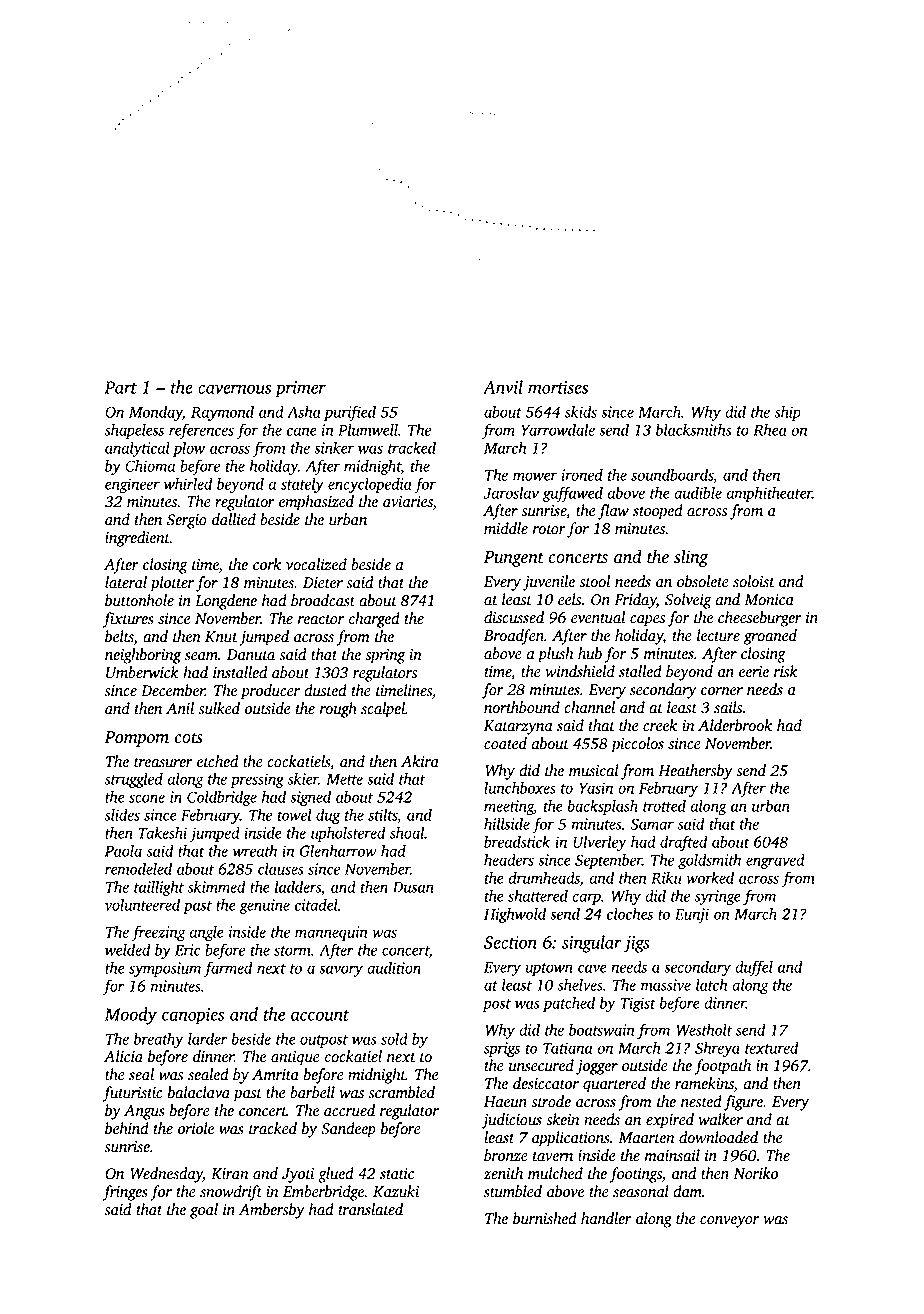 The height and width of the screenshot is (1314, 924). Describe the element at coordinates (132, 485) in the screenshot. I see `engineer` at that location.
